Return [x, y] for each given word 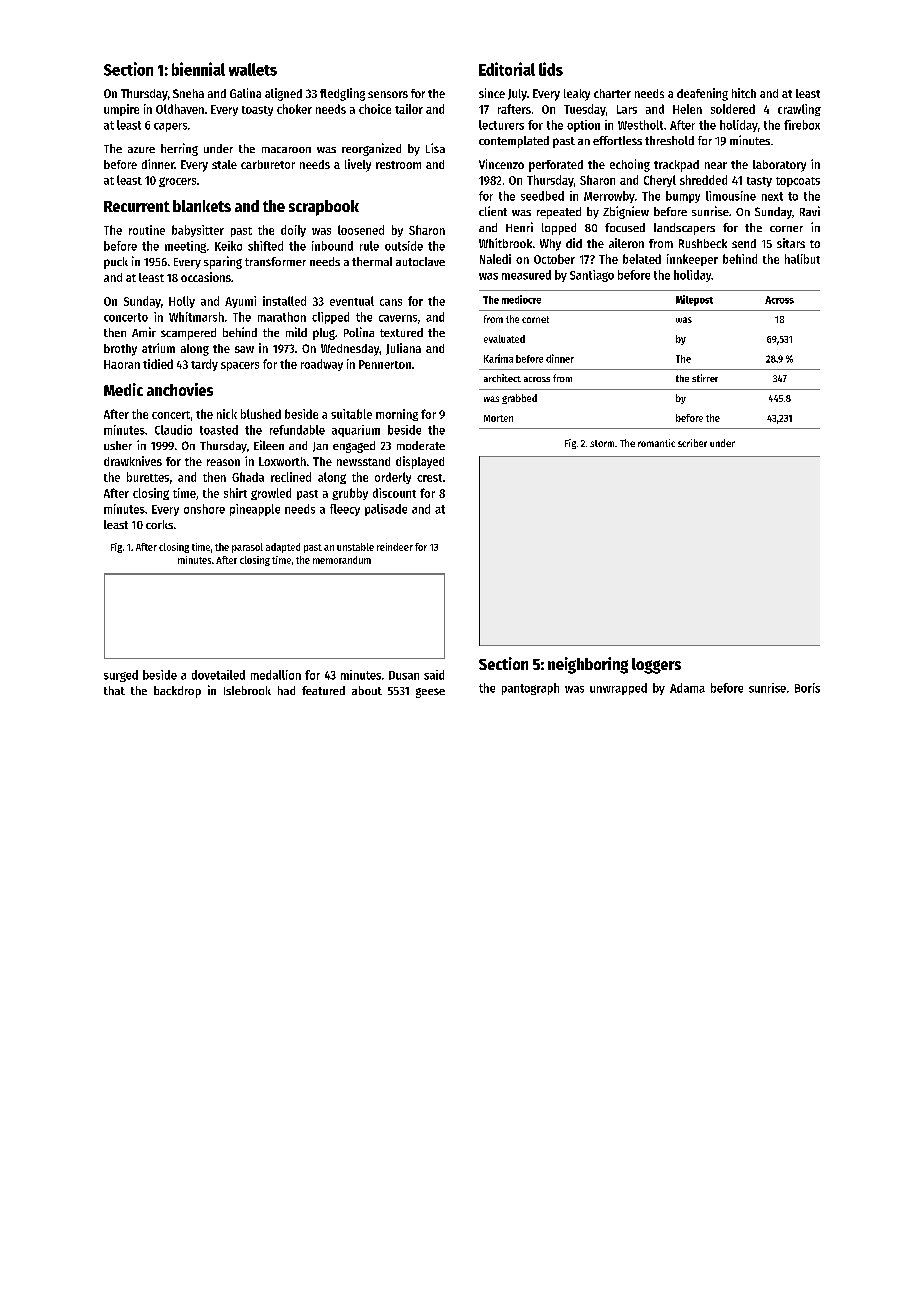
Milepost [694, 300]
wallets [253, 69]
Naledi [495, 259]
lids [551, 69]
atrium [158, 348]
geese [430, 693]
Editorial [507, 69]
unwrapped [618, 689]
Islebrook [247, 690]
